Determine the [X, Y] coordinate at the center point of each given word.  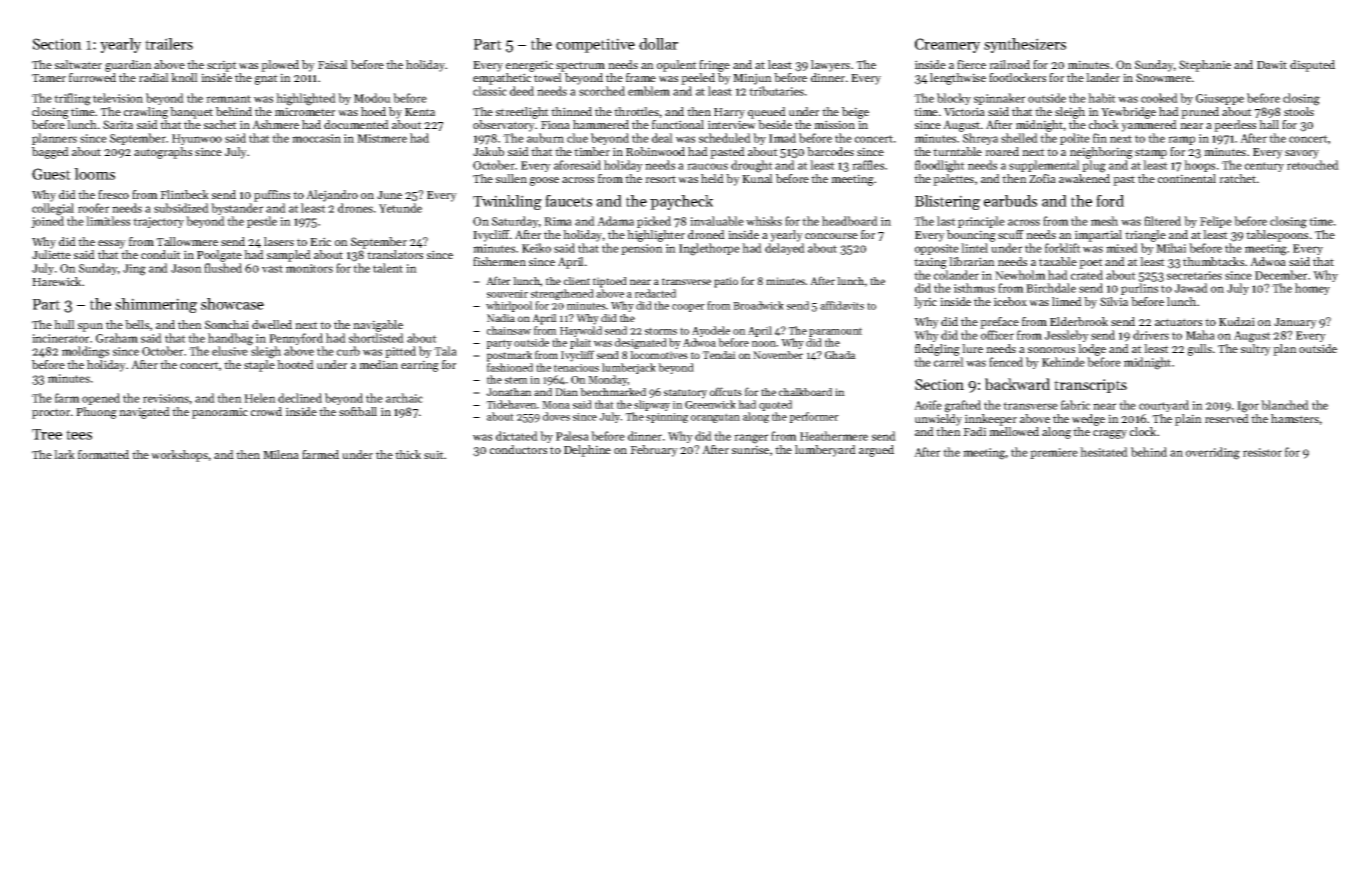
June [389, 195]
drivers [1151, 335]
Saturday [515, 222]
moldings [85, 352]
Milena [281, 454]
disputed [1312, 66]
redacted [655, 293]
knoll [184, 77]
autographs [163, 153]
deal [662, 138]
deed [522, 91]
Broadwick [758, 305]
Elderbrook [1079, 321]
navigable [378, 326]
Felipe [1216, 222]
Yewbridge [1128, 113]
